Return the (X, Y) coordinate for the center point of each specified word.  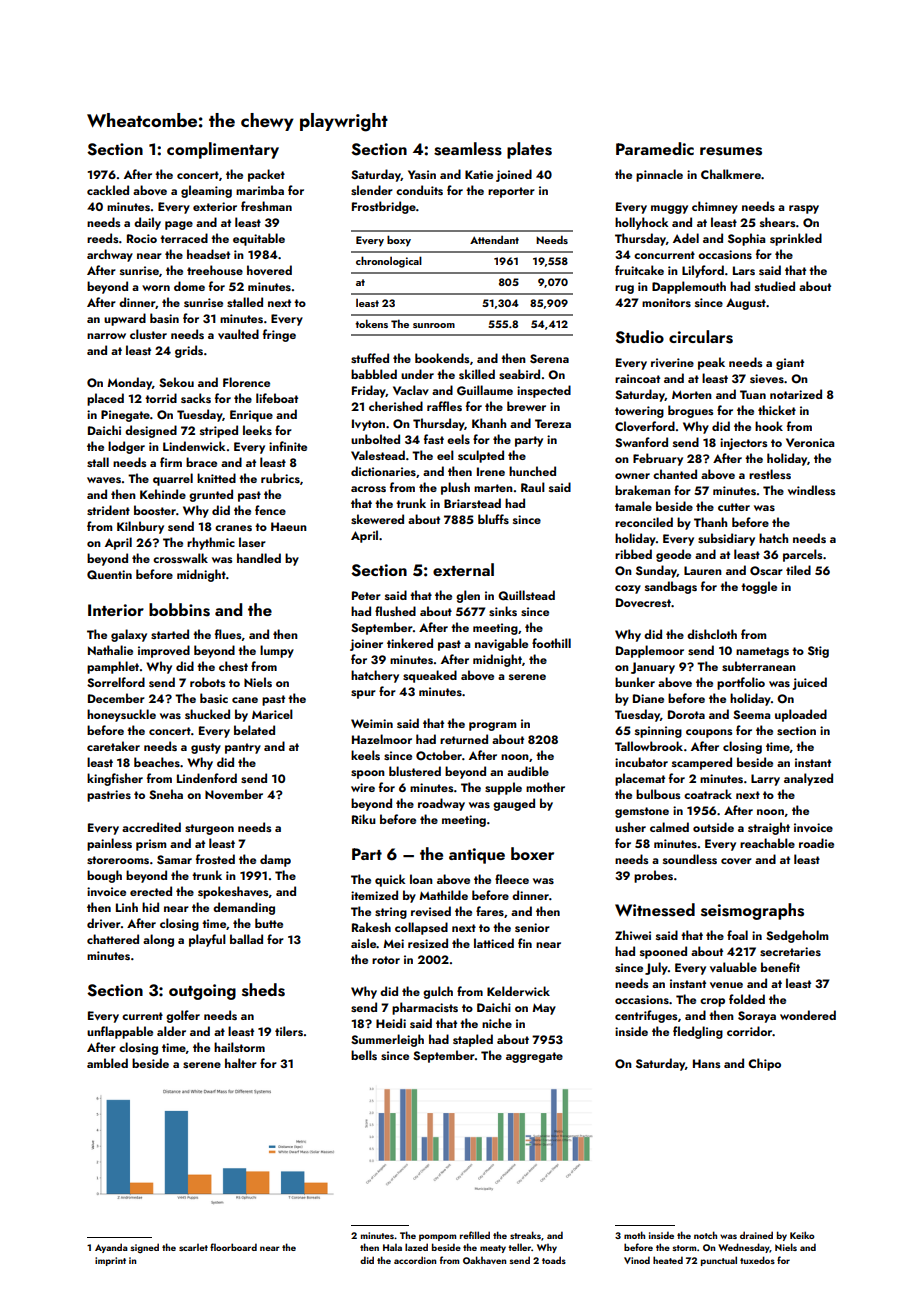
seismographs (752, 911)
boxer (532, 853)
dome (189, 286)
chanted (675, 474)
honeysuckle (121, 715)
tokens (371, 323)
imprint (110, 1261)
